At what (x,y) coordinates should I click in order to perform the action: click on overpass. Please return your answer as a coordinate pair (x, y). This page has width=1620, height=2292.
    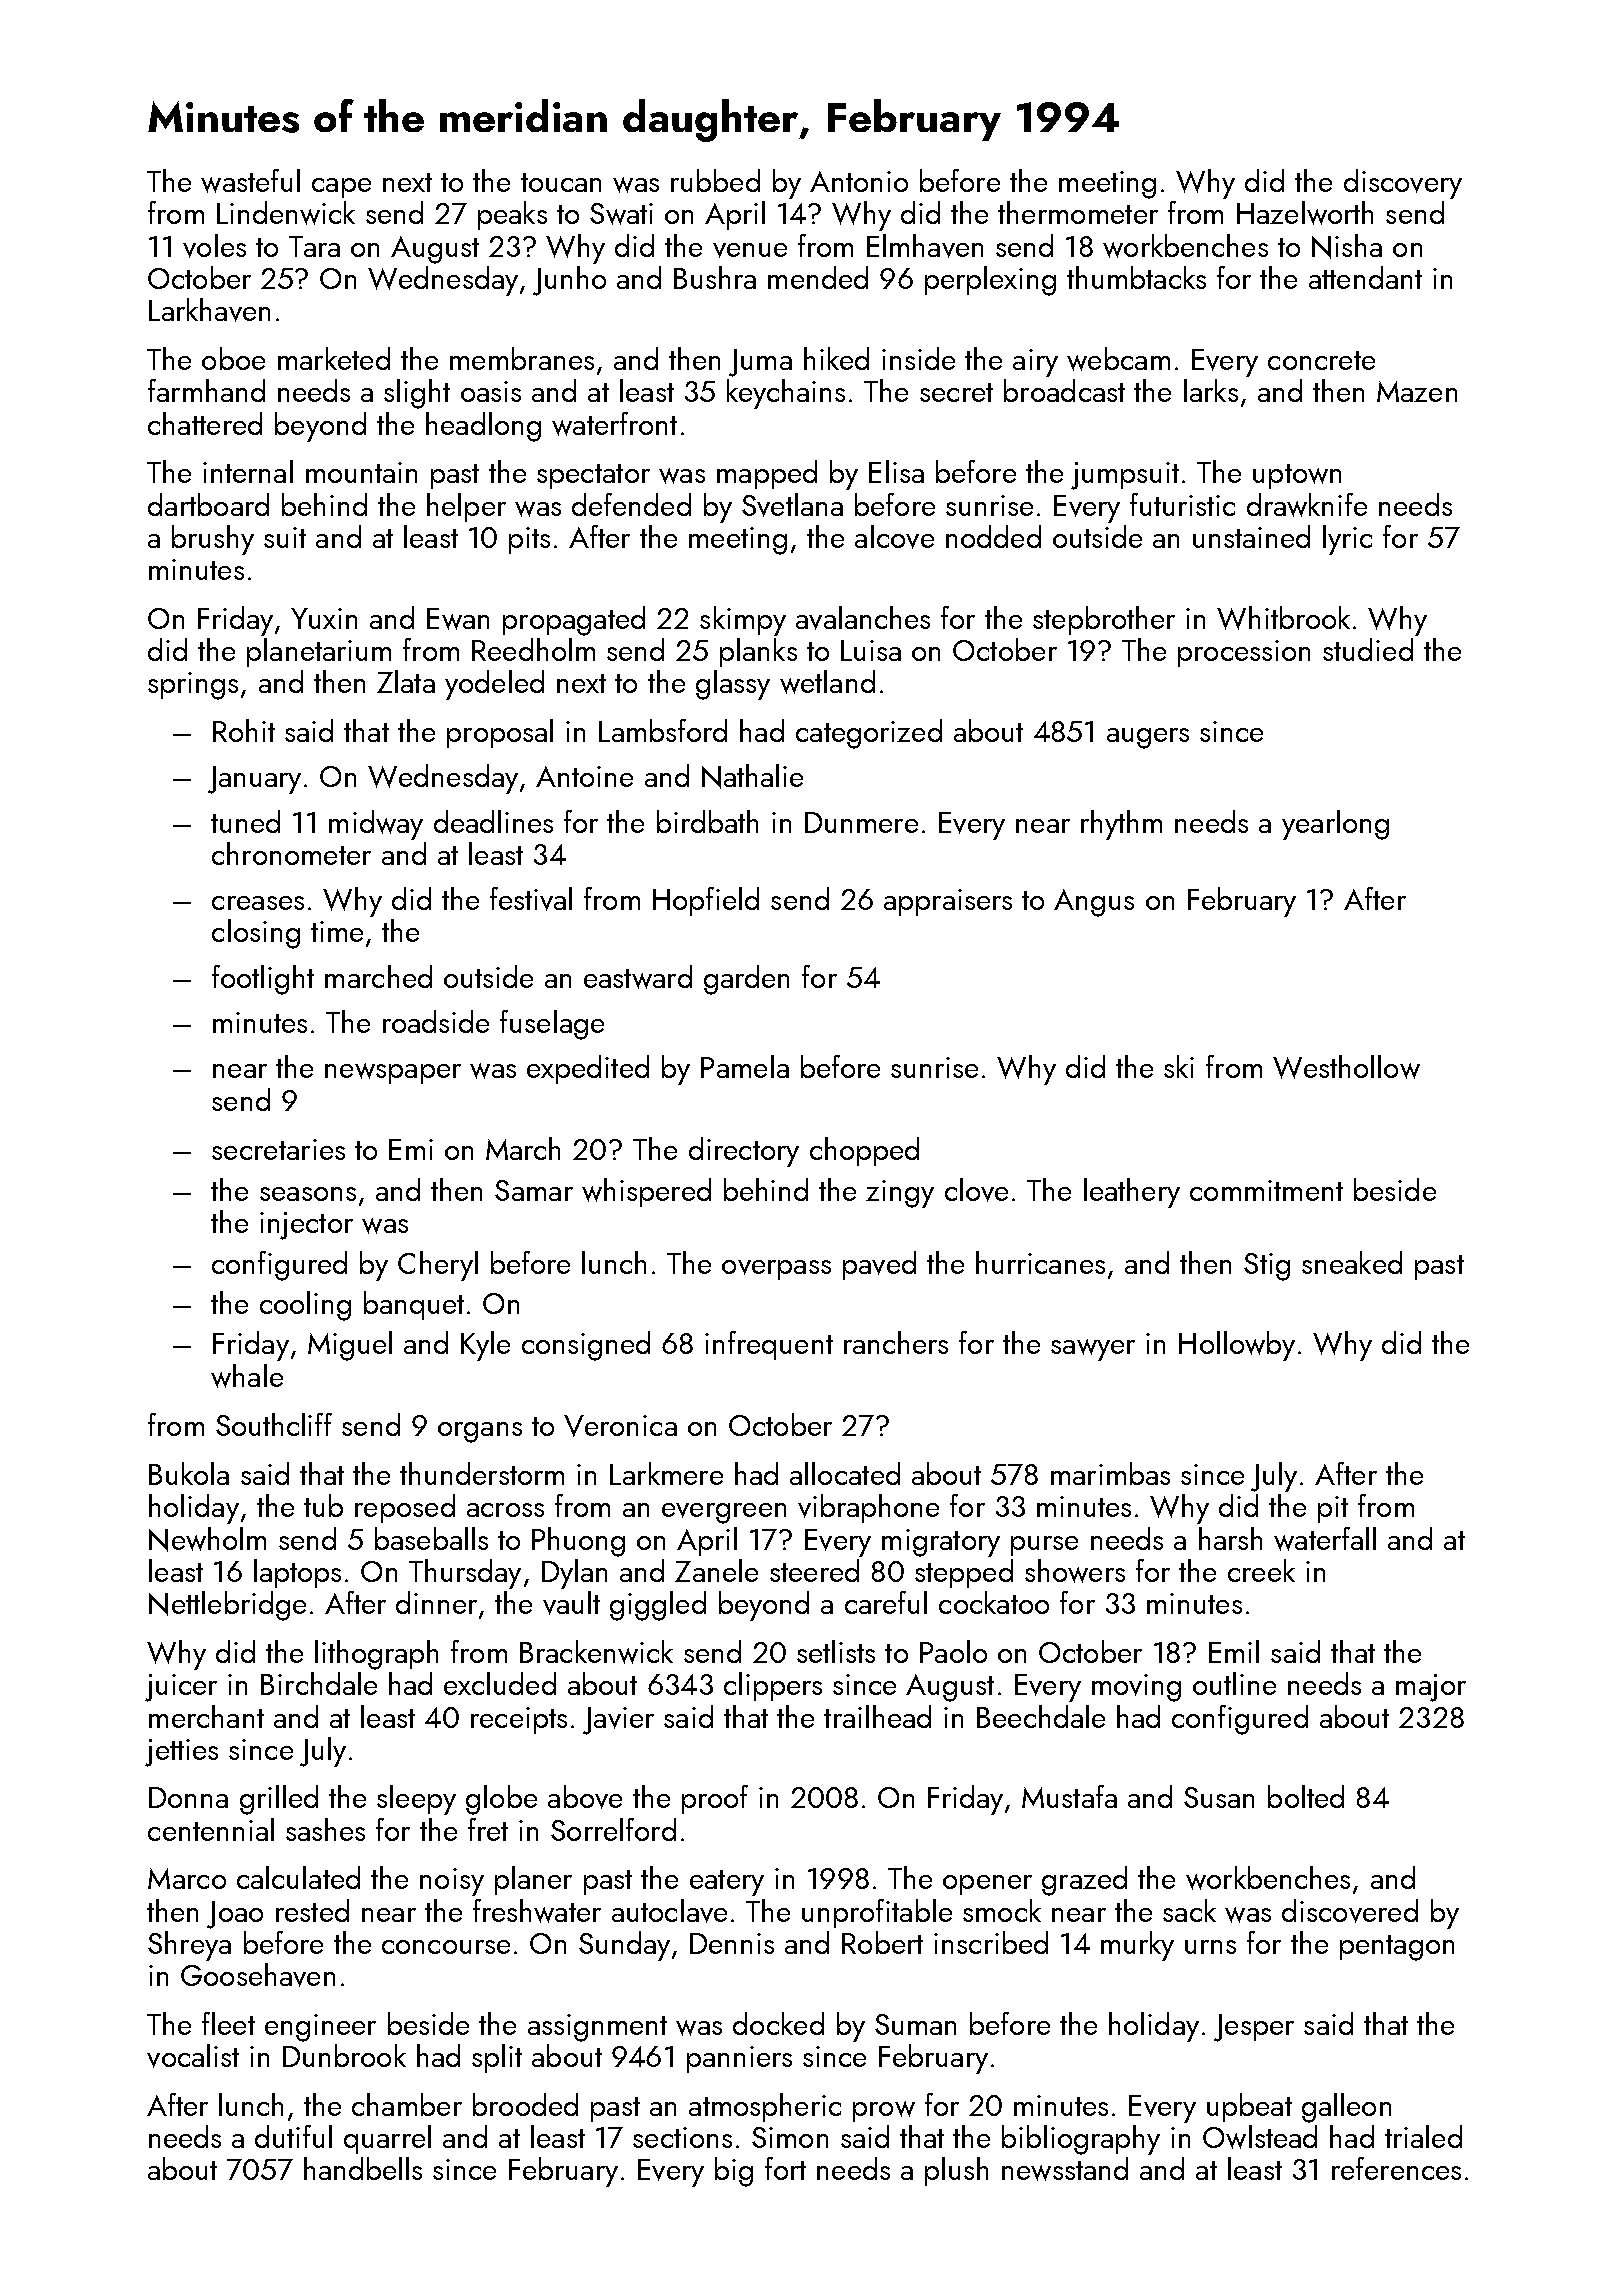
    Looking at the image, I should click on (776, 1270).
